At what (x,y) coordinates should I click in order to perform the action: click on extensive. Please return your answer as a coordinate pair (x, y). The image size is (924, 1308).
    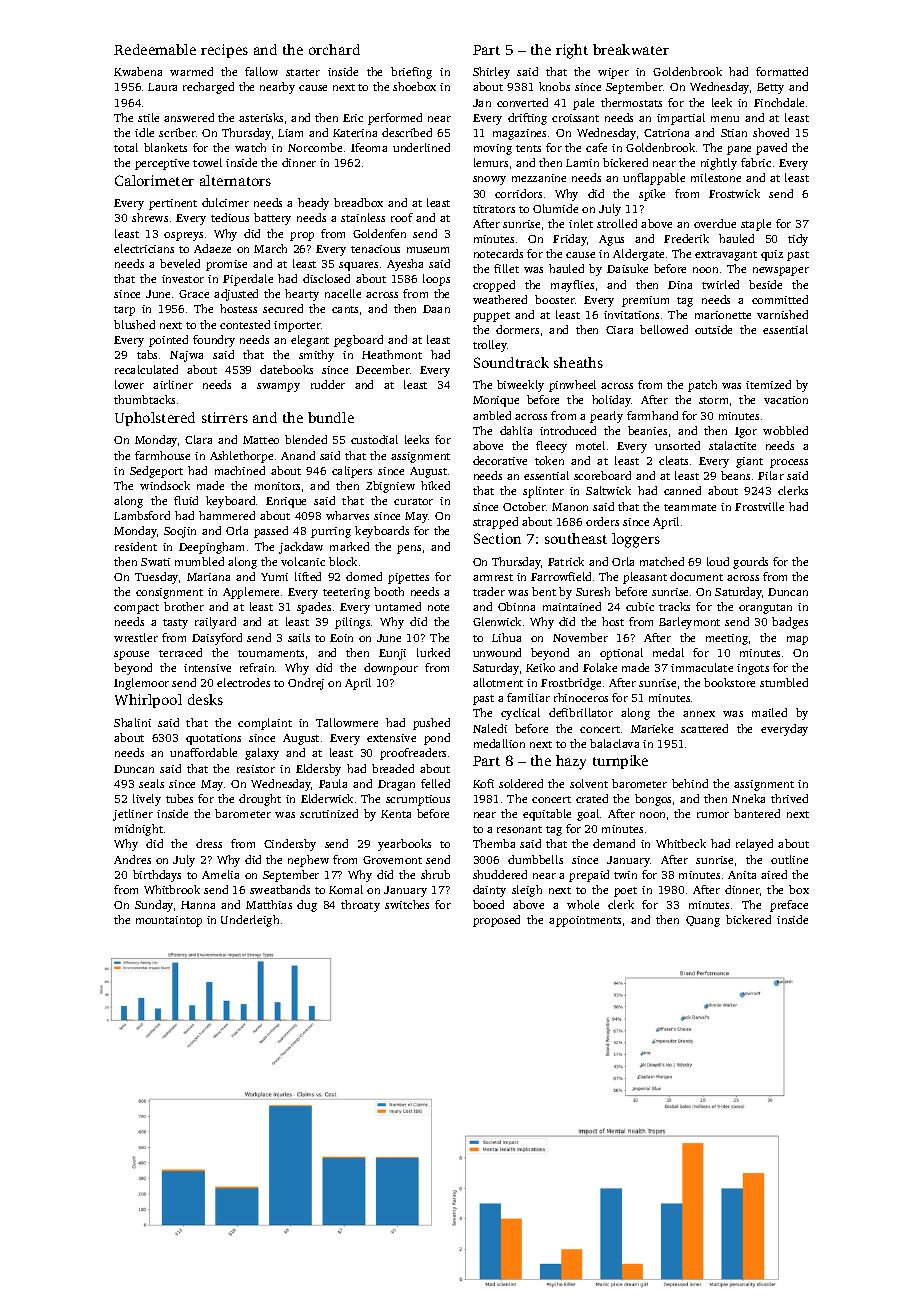
    Looking at the image, I should click on (391, 738).
